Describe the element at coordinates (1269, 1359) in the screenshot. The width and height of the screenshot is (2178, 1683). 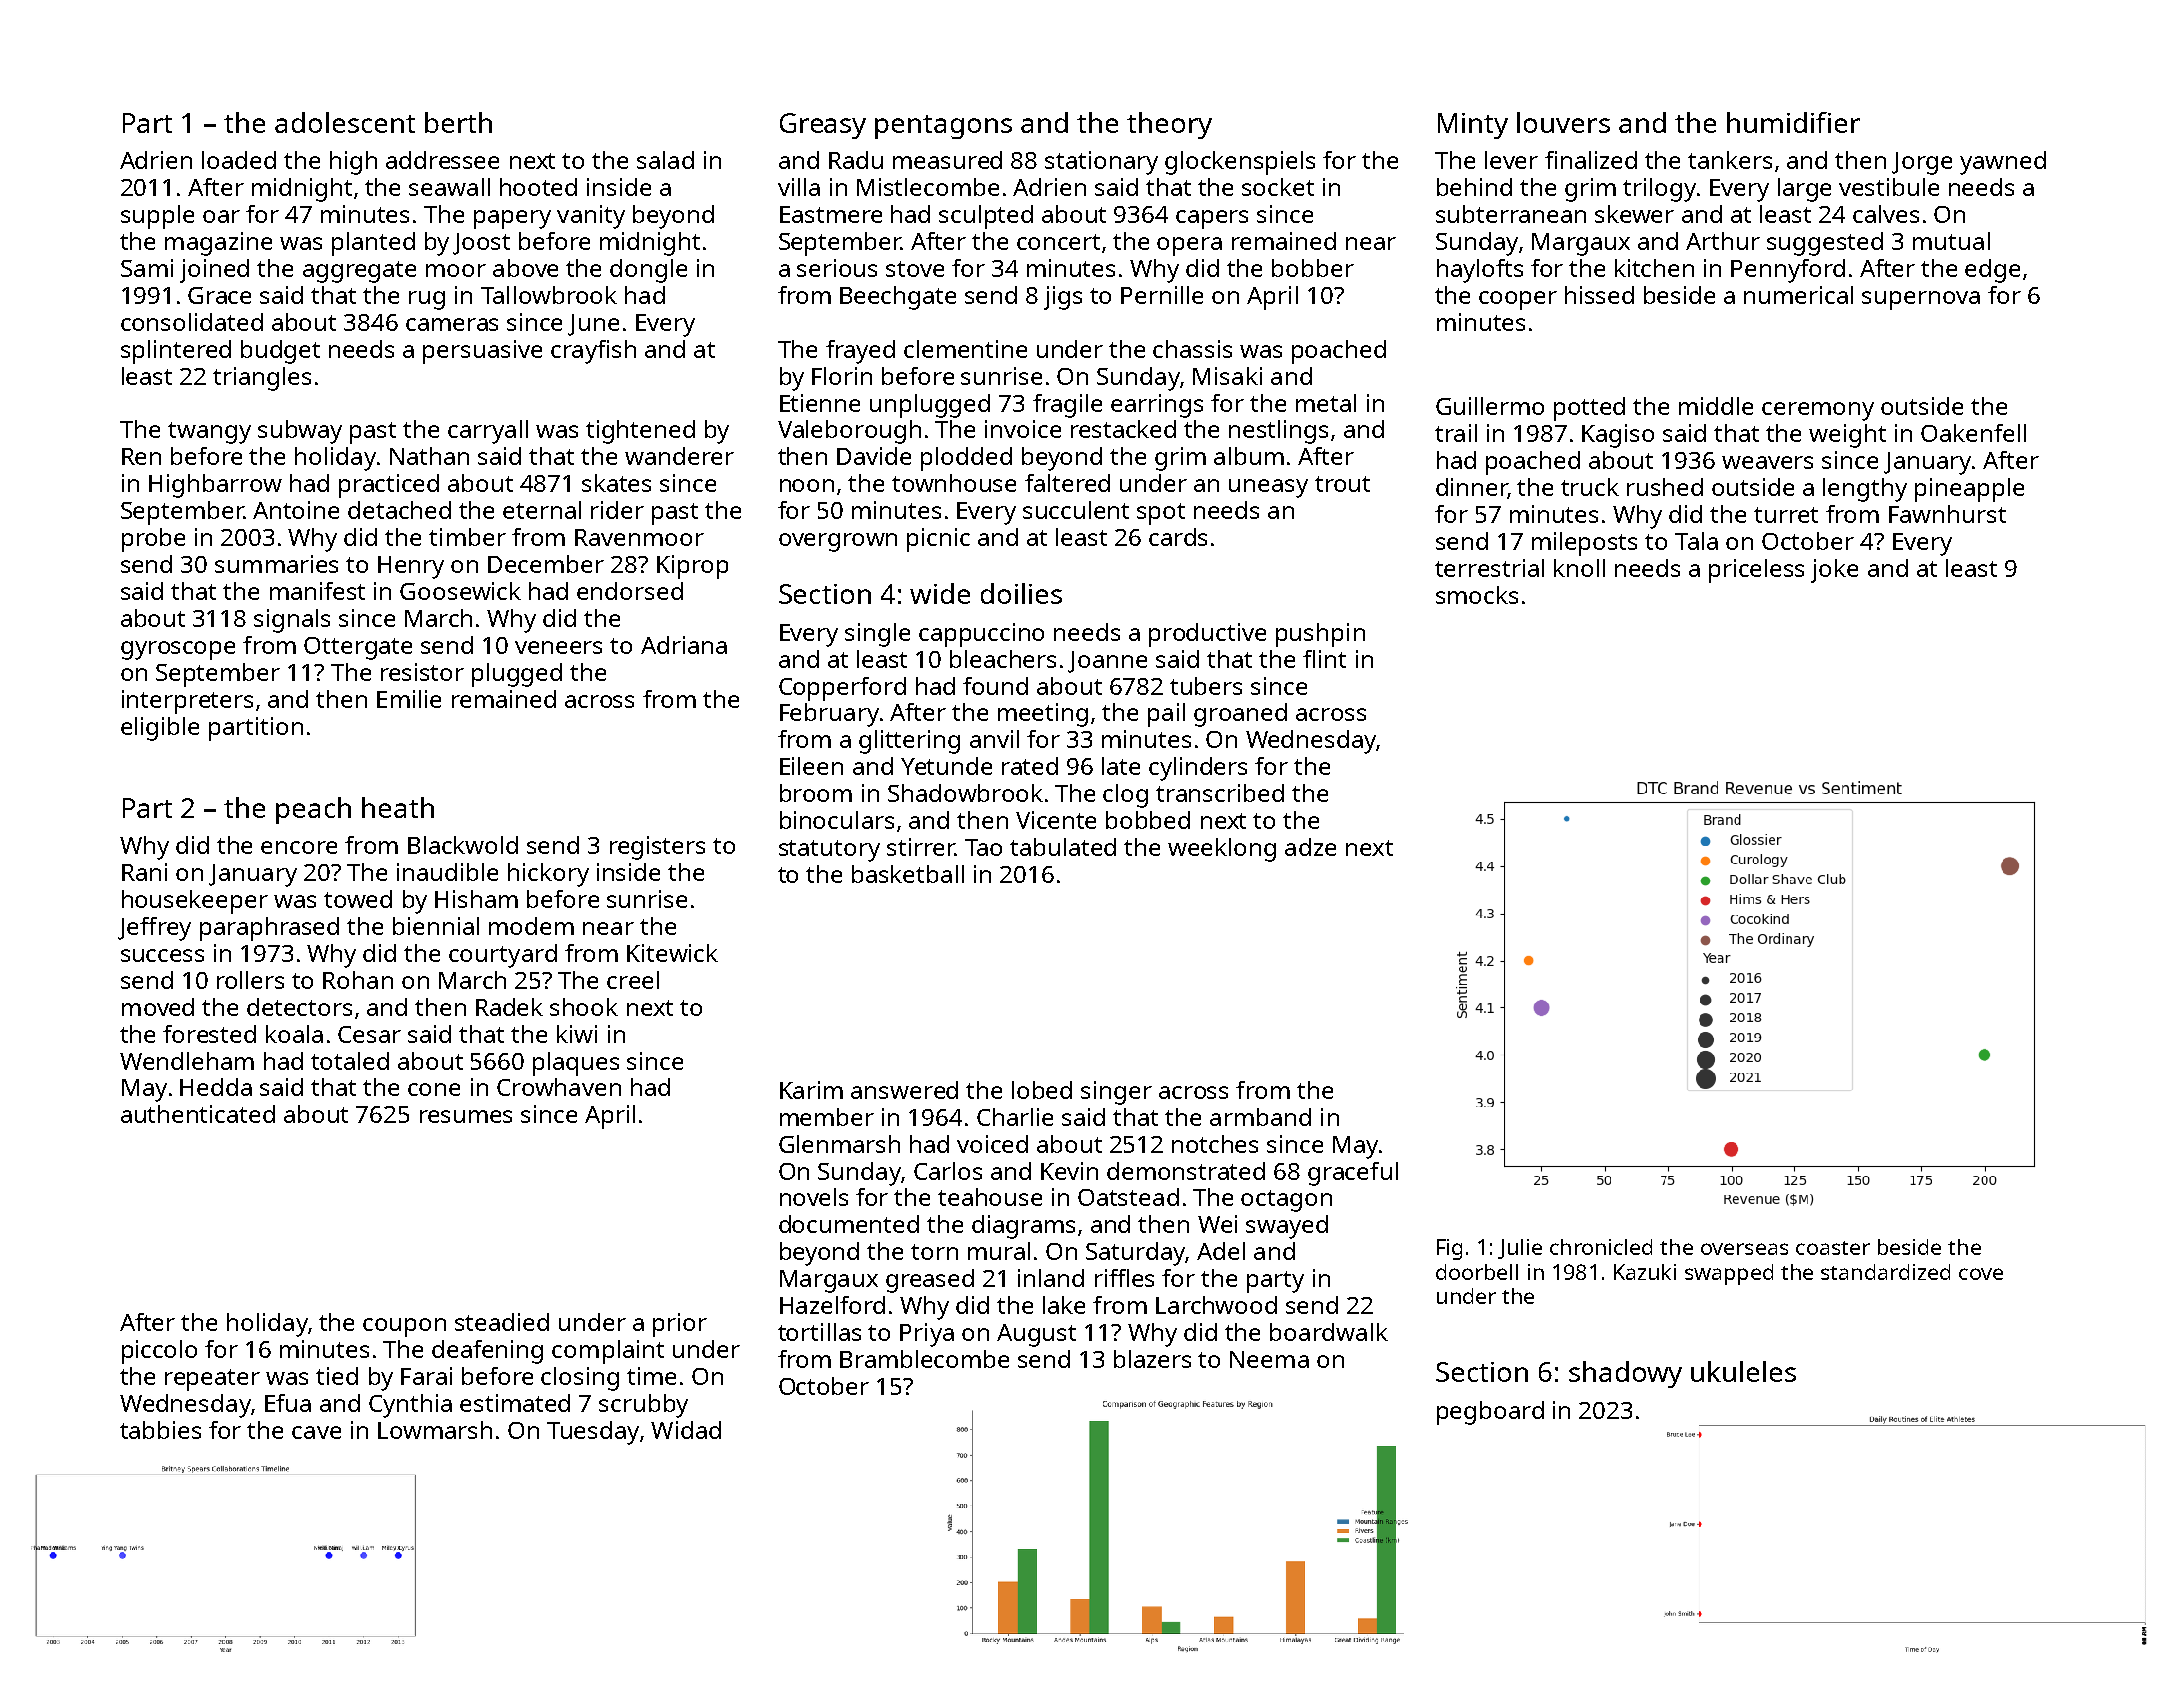
I see `Neema` at that location.
